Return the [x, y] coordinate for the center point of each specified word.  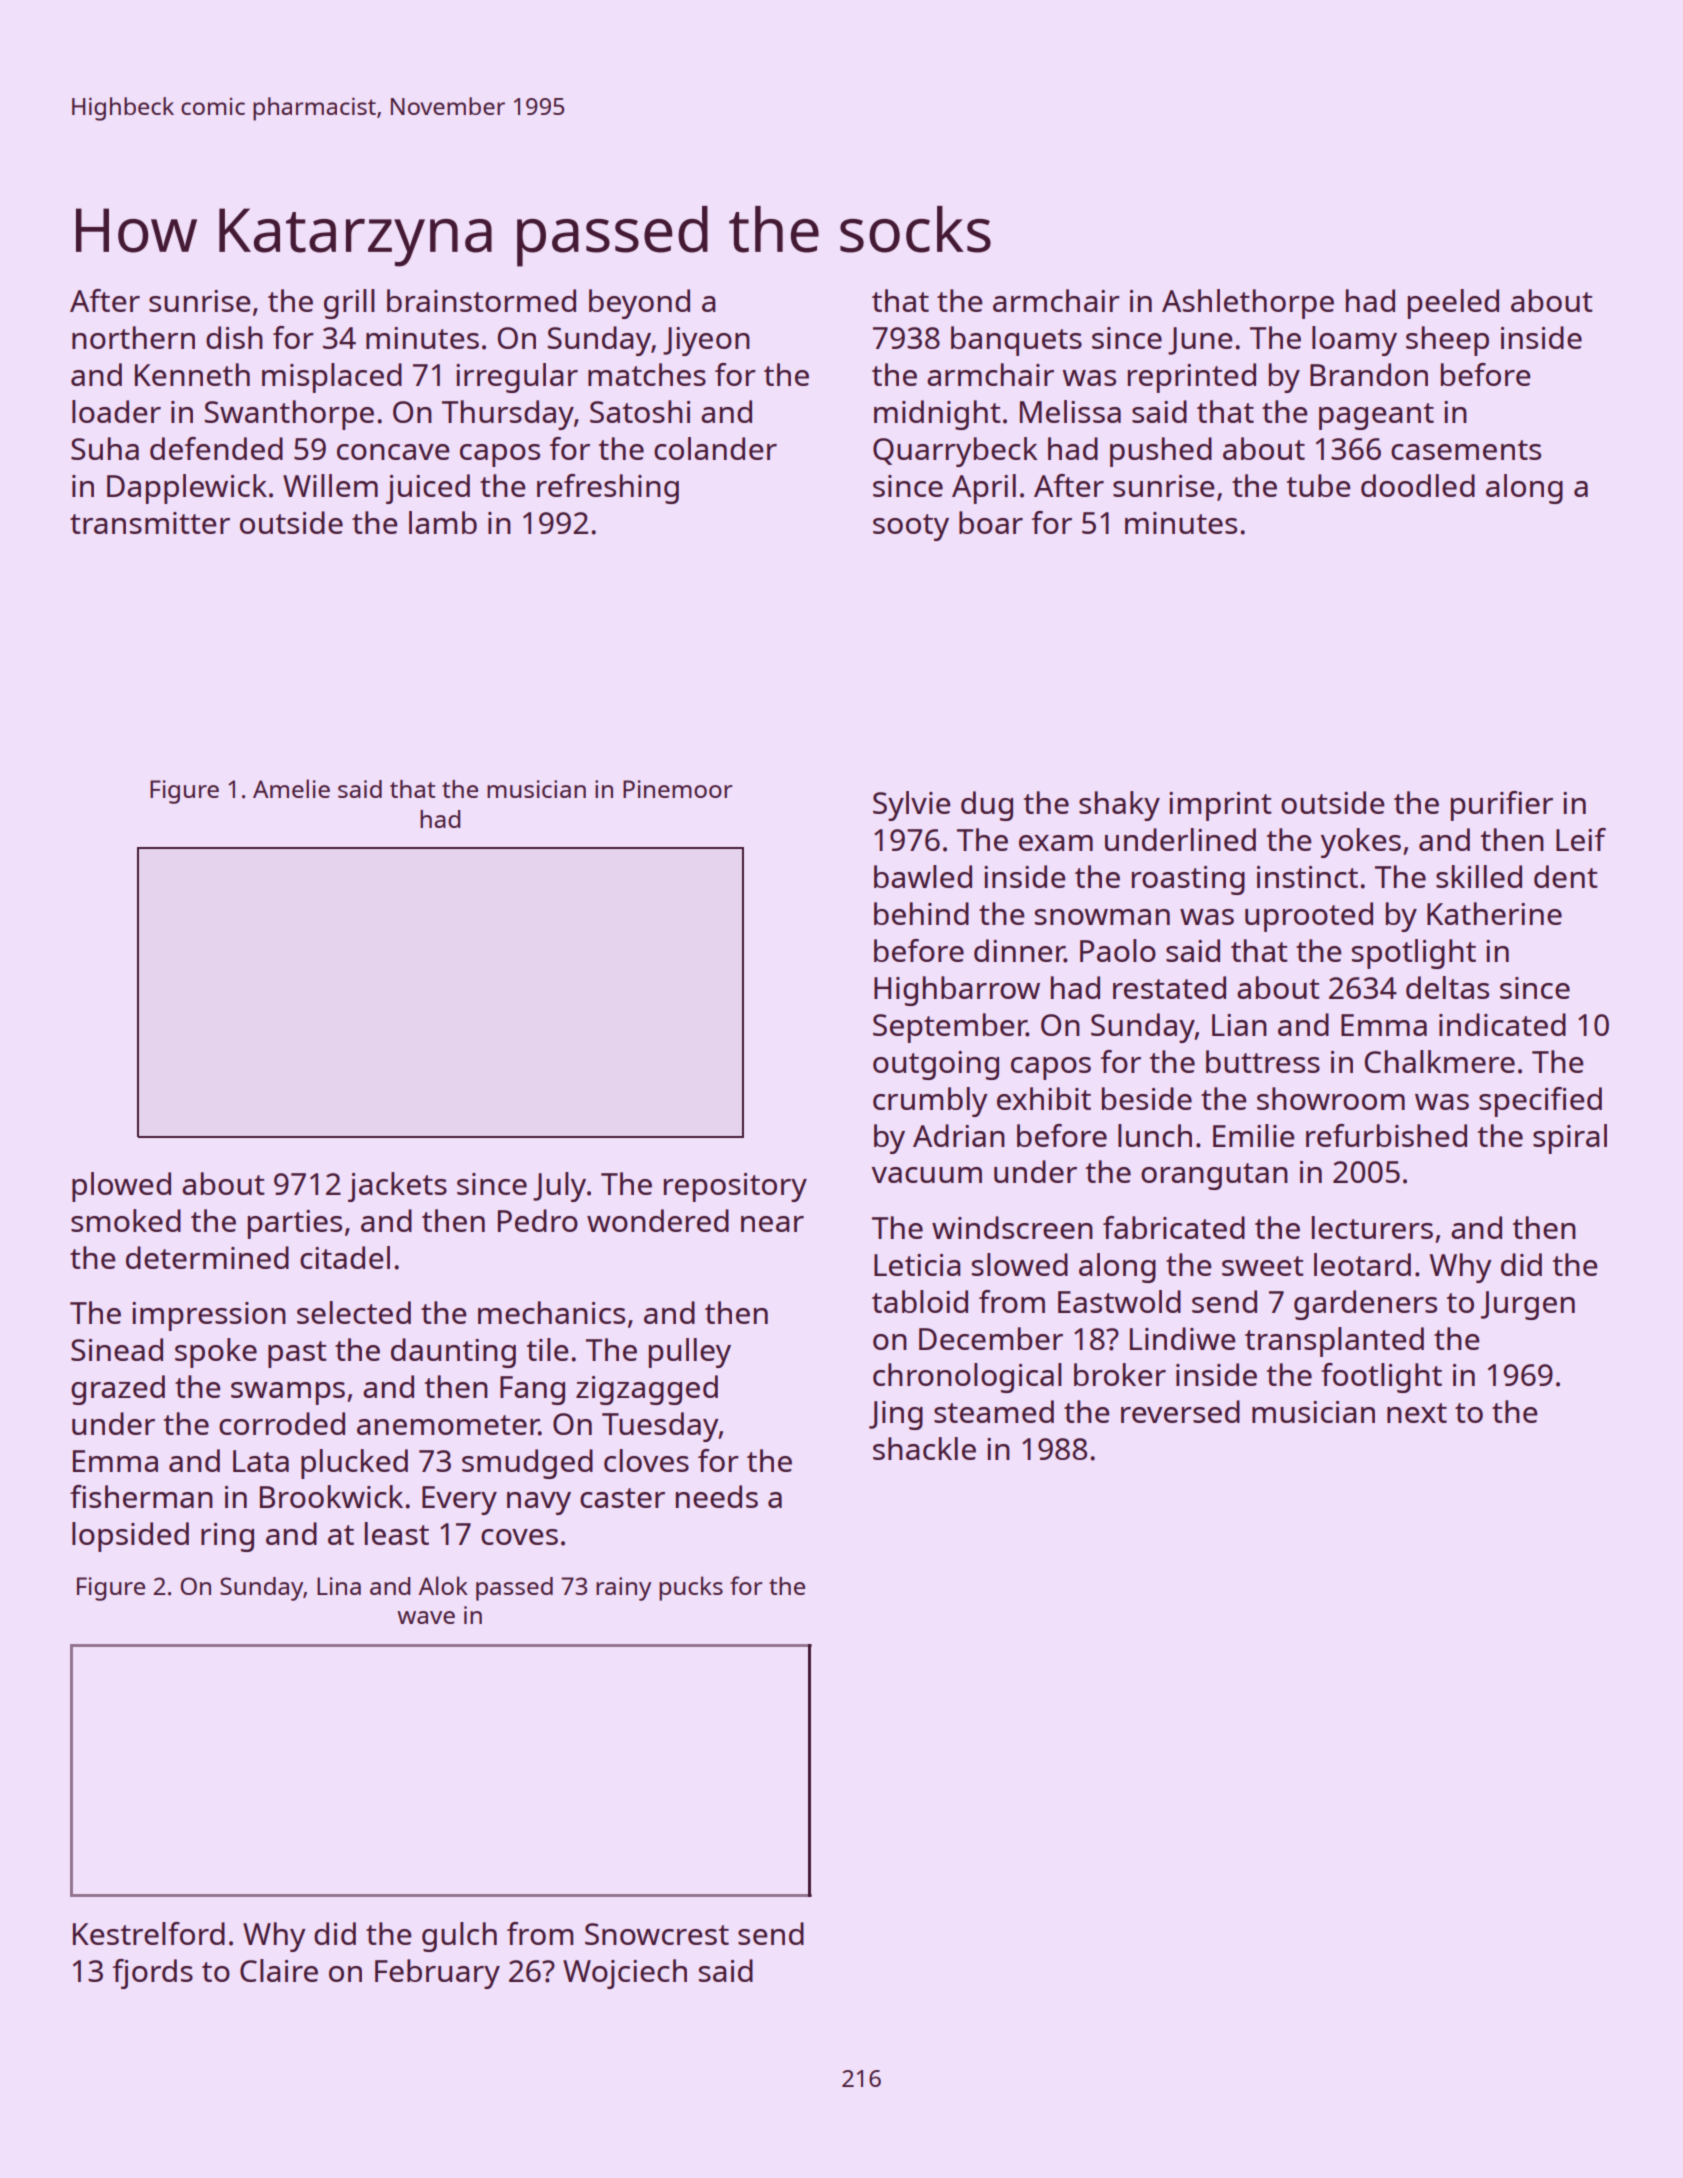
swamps [288, 1393]
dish [234, 337]
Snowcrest [657, 1934]
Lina [339, 1586]
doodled [1418, 485]
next [1417, 1413]
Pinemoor [677, 789]
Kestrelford [149, 1933]
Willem [330, 485]
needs [717, 1496]
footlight [1381, 1378]
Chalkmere [1439, 1061]
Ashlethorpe [1248, 304]
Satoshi [640, 411]
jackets [397, 1187]
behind [921, 913]
